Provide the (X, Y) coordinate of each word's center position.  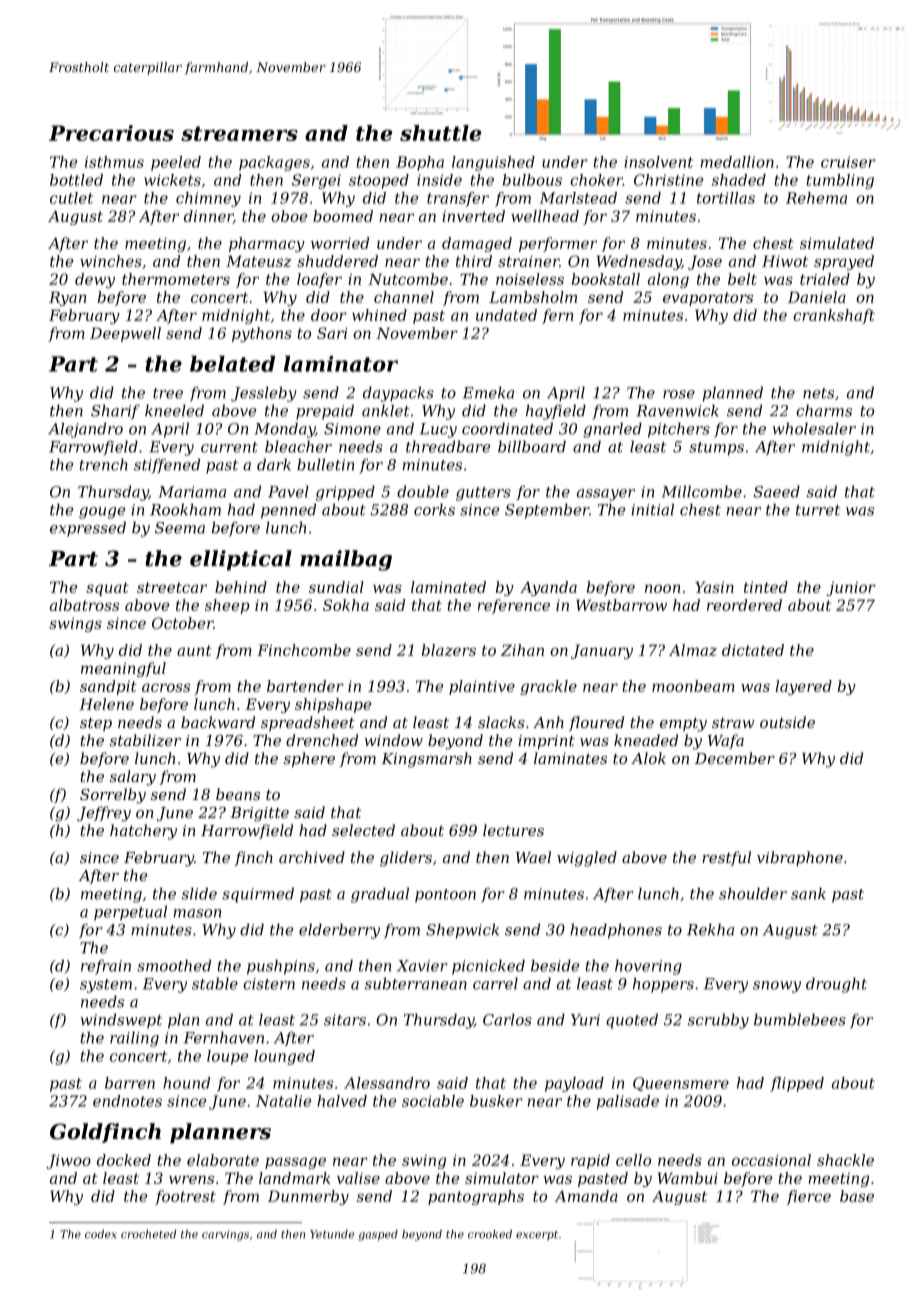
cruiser (848, 162)
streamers (239, 133)
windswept (121, 1021)
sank (808, 893)
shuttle (441, 133)
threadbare (448, 446)
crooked (490, 1234)
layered (804, 687)
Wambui (688, 1178)
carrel (495, 983)
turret (818, 510)
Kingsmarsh (426, 760)
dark (274, 464)
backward (218, 722)
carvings (225, 1235)
